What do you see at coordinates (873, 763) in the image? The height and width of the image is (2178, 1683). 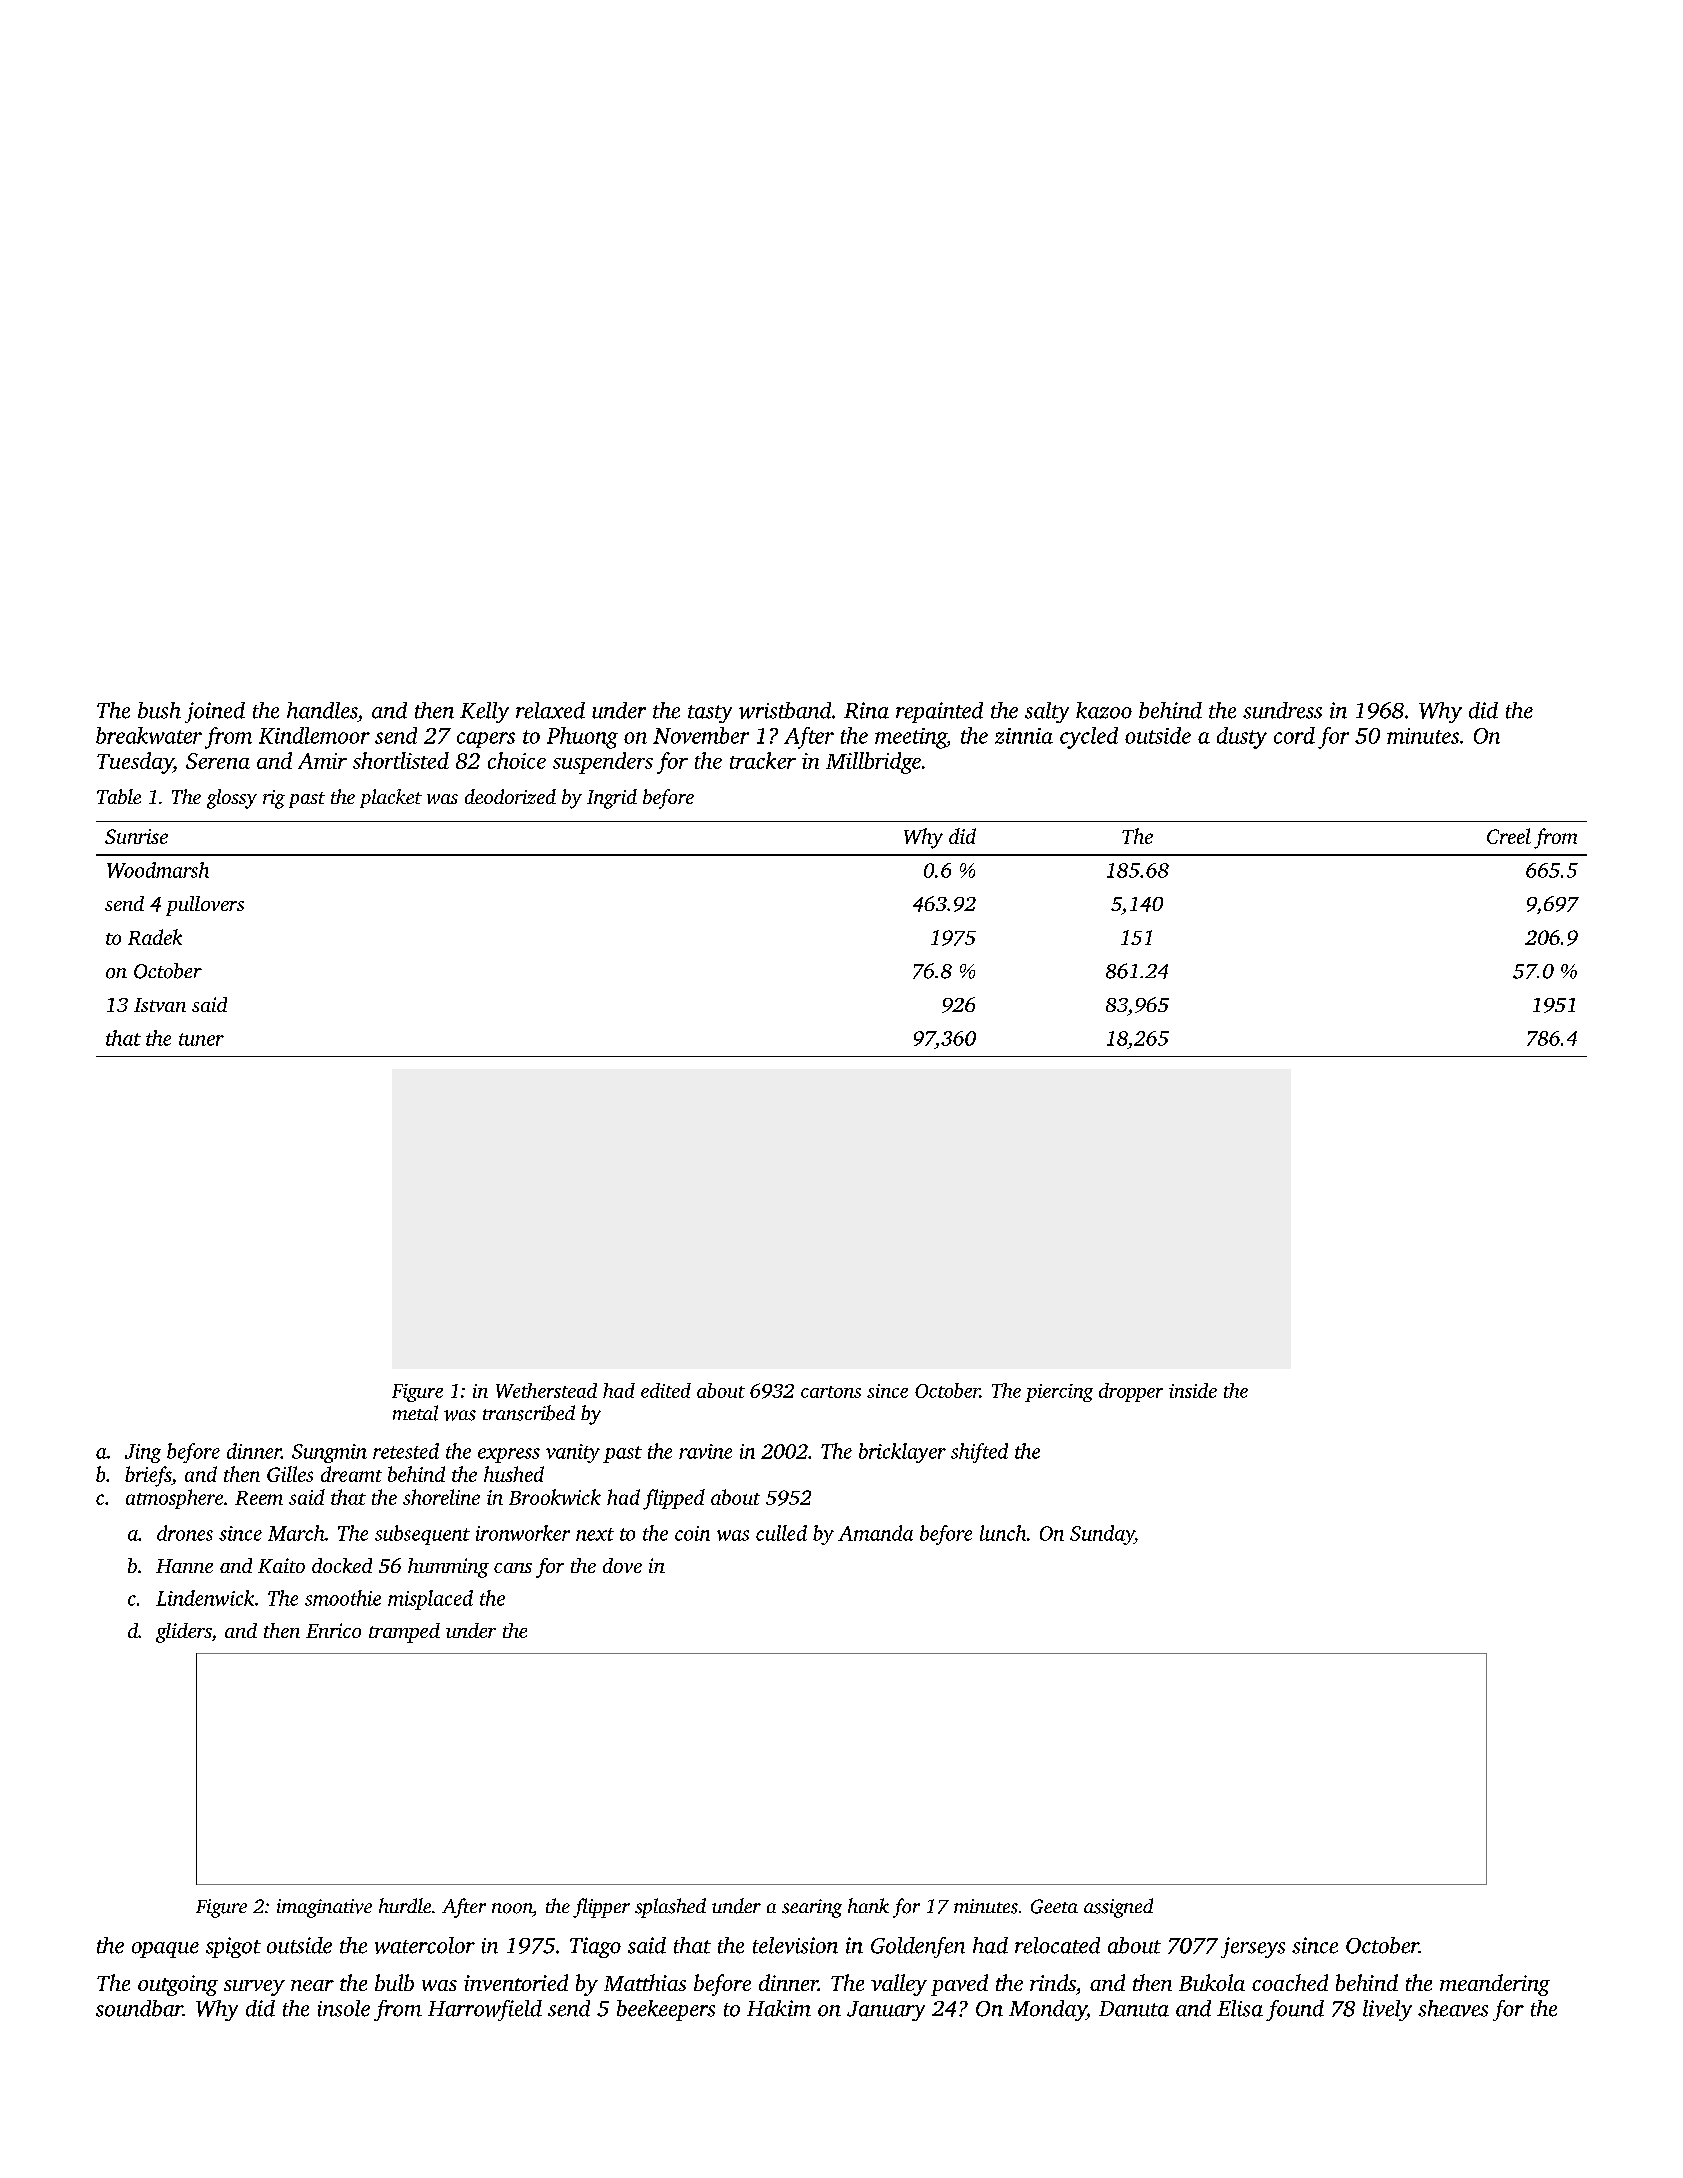 I see `Millbridge` at bounding box center [873, 763].
